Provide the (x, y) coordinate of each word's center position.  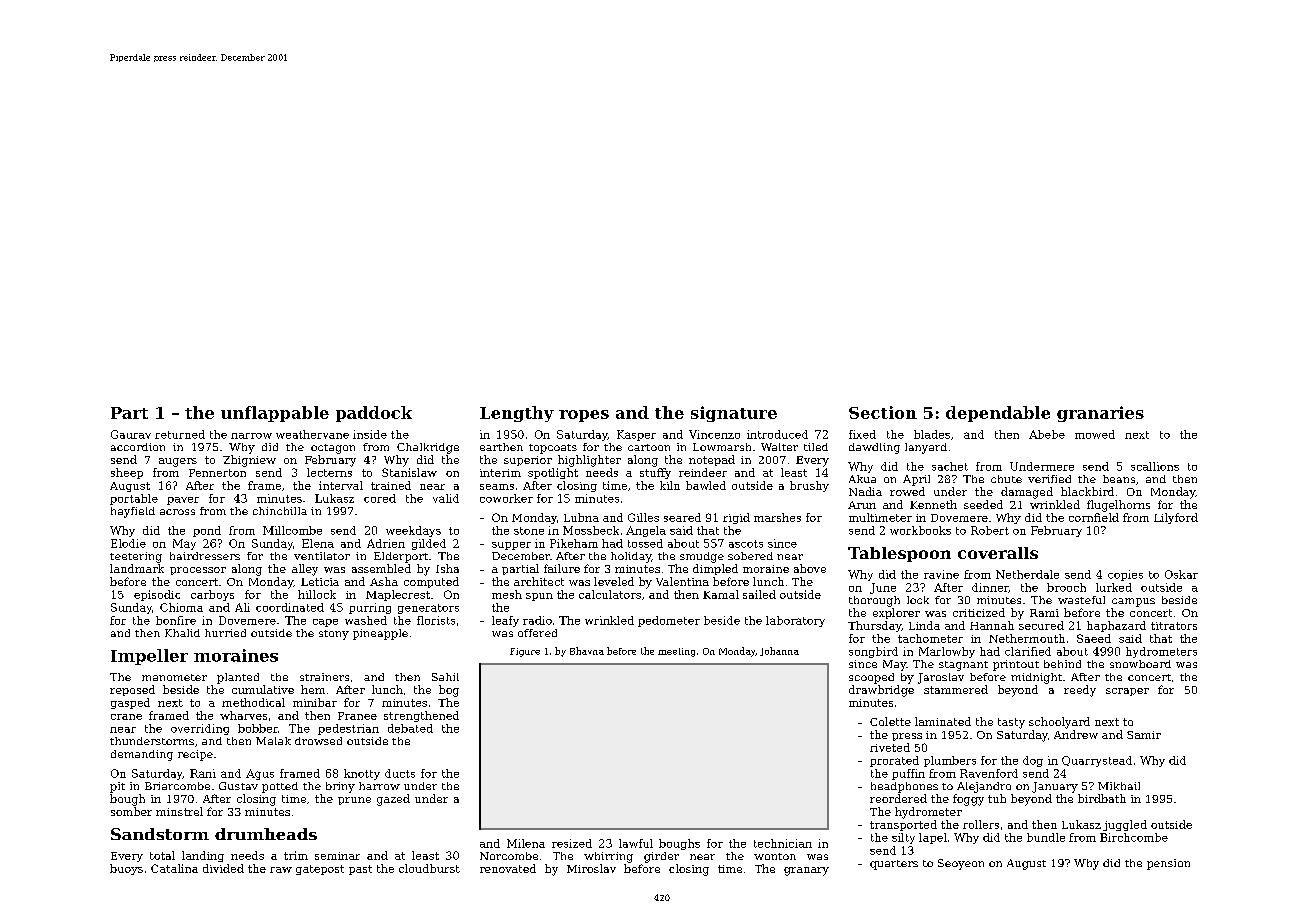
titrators (1174, 626)
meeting (676, 652)
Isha (447, 568)
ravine (941, 574)
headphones (904, 787)
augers (178, 462)
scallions (1155, 466)
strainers (324, 677)
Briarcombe (177, 786)
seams (497, 487)
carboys (212, 595)
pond (207, 531)
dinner (990, 588)
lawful (636, 843)
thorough (874, 601)
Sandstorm (160, 834)
